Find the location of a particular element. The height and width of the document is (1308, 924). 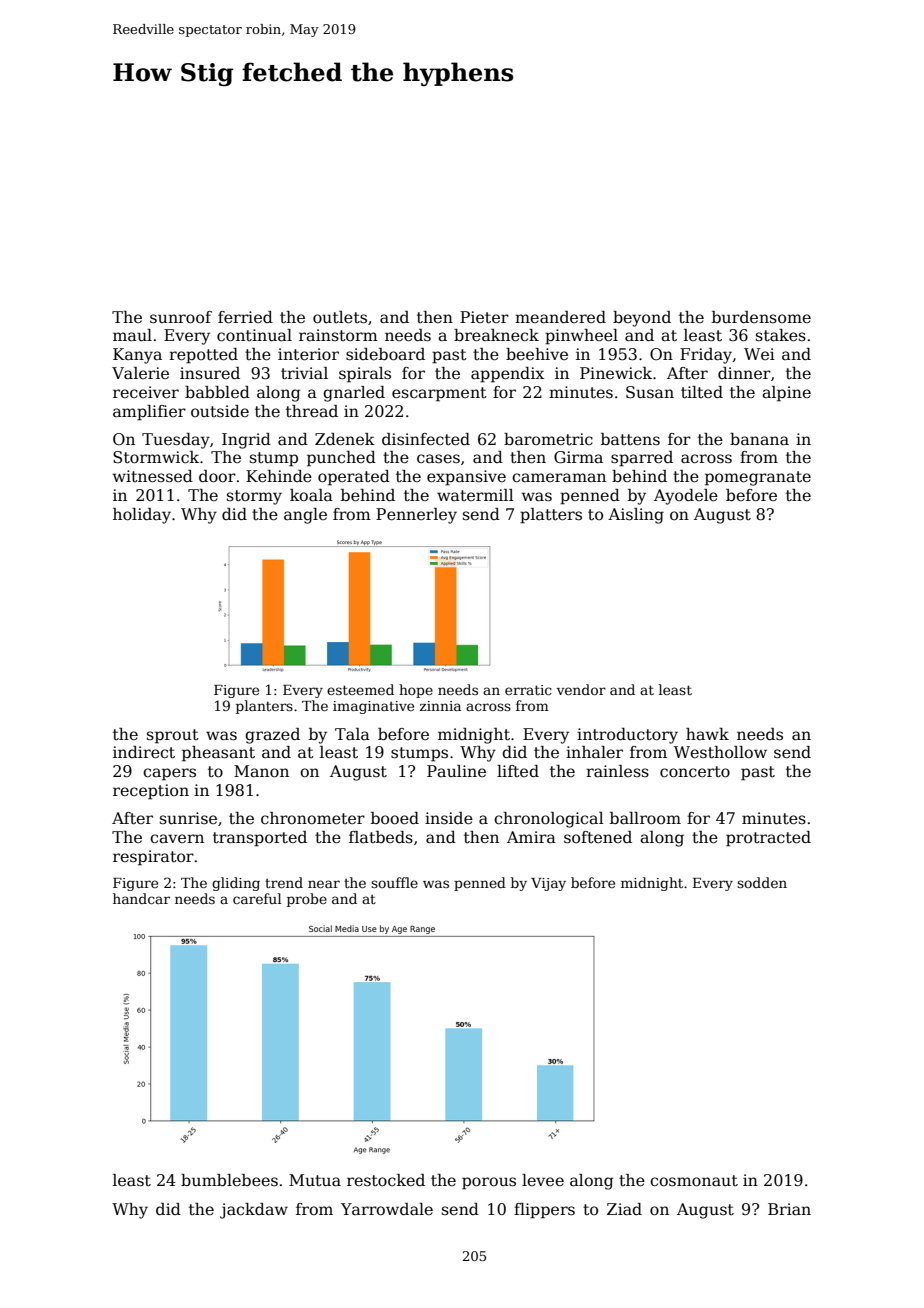

planters is located at coordinates (264, 707).
